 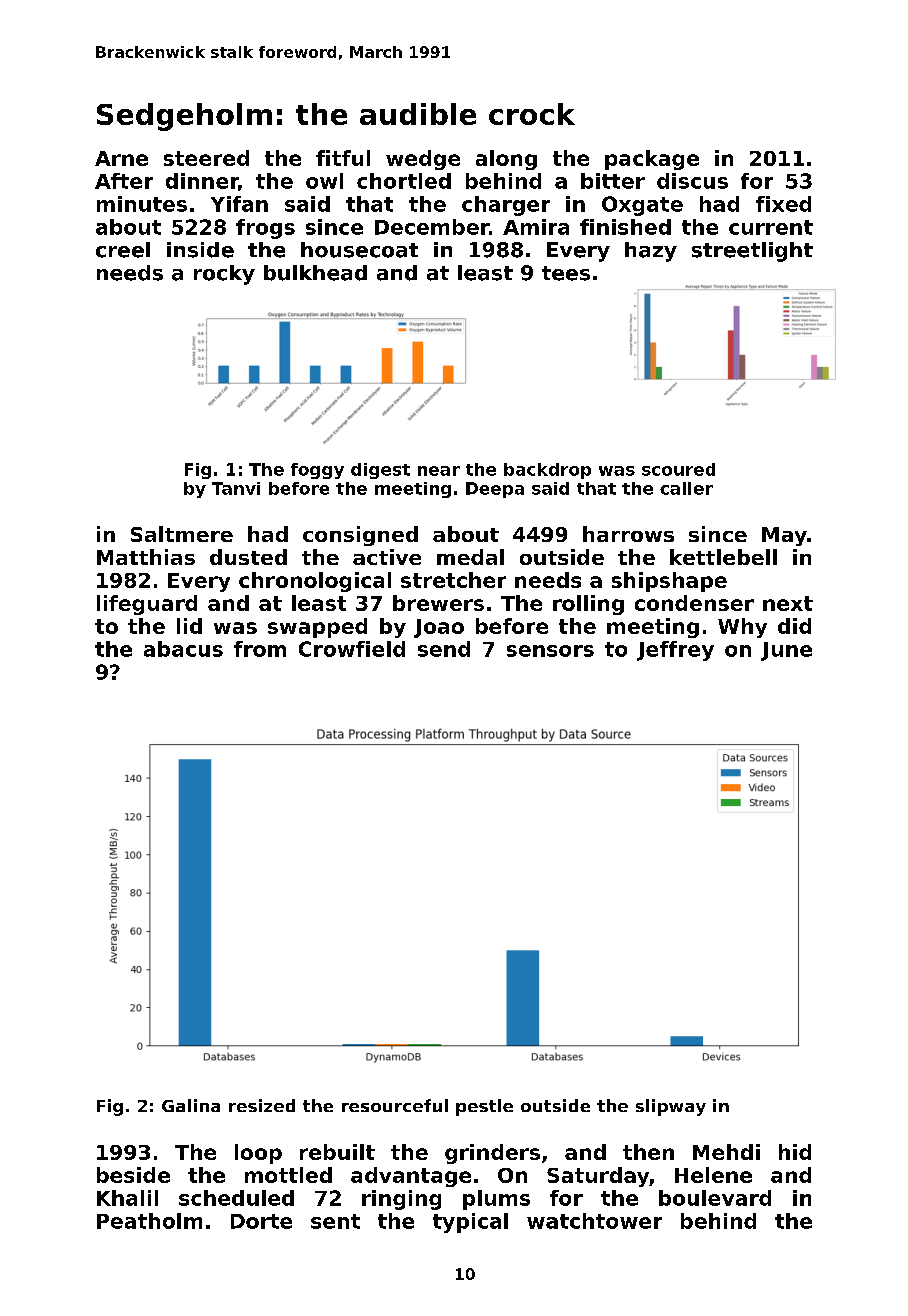 I want to click on fitful, so click(x=343, y=158).
